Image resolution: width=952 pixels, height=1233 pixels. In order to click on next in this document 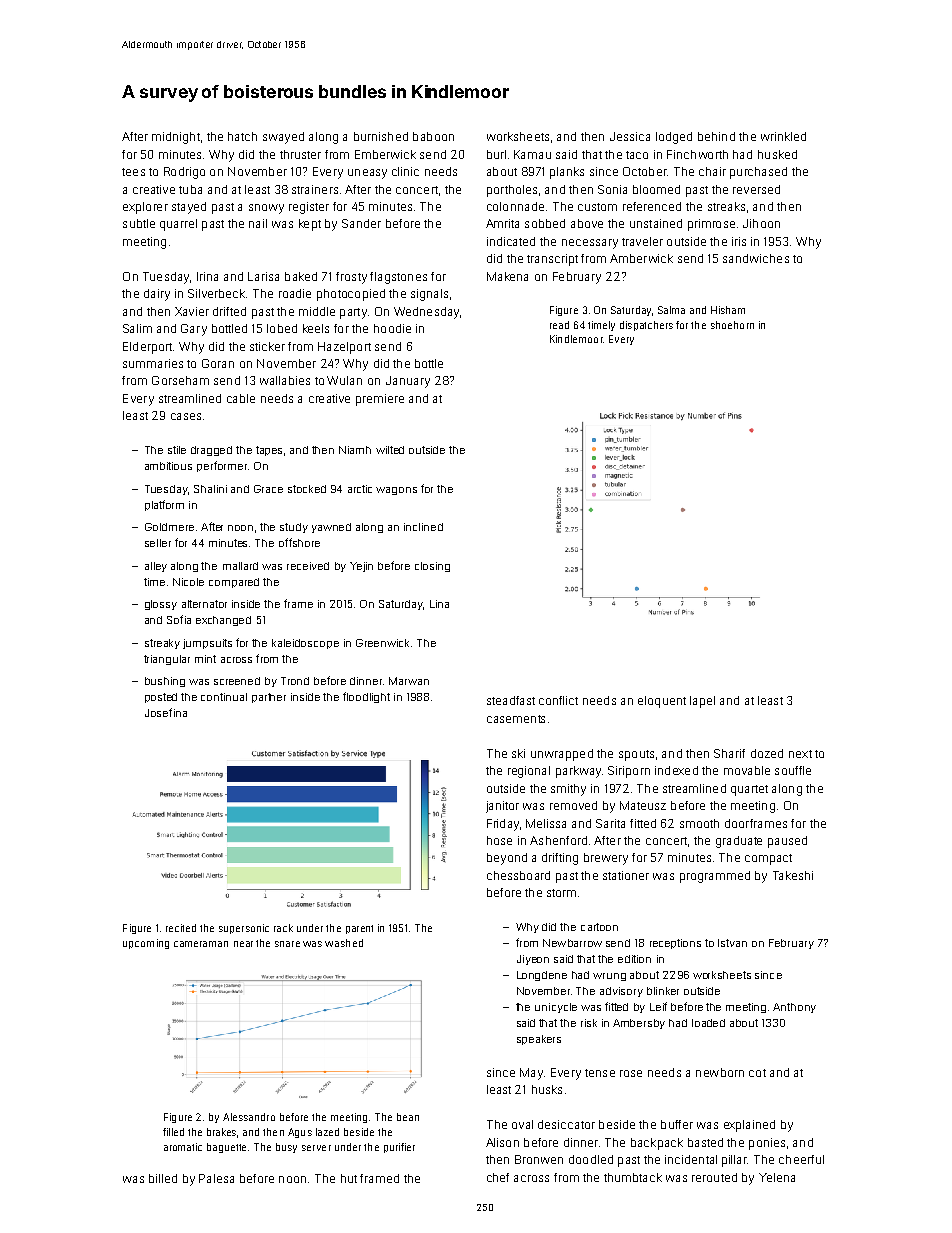, I will do `click(800, 754)`.
